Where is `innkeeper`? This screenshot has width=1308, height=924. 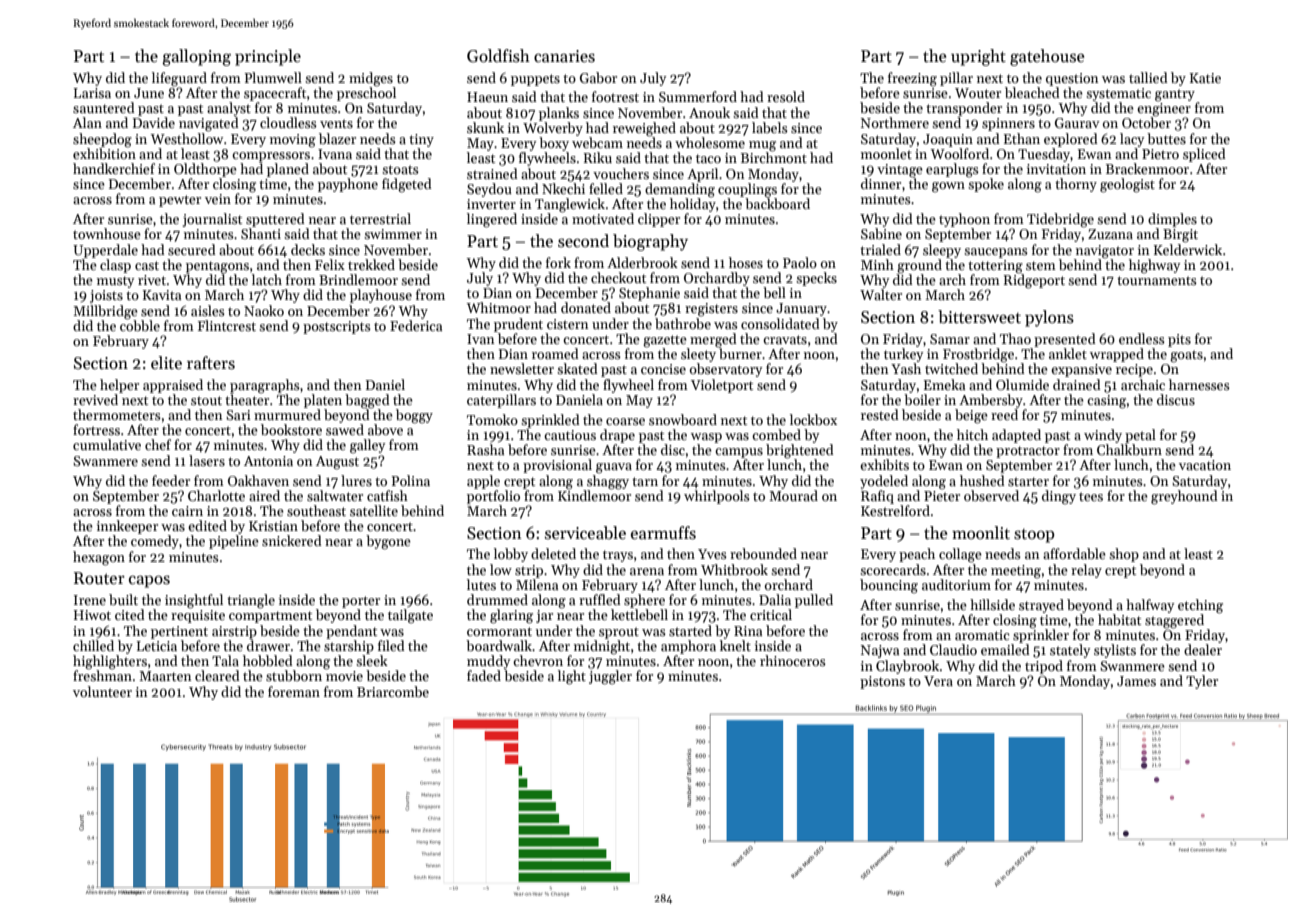 innkeeper is located at coordinates (127, 527).
